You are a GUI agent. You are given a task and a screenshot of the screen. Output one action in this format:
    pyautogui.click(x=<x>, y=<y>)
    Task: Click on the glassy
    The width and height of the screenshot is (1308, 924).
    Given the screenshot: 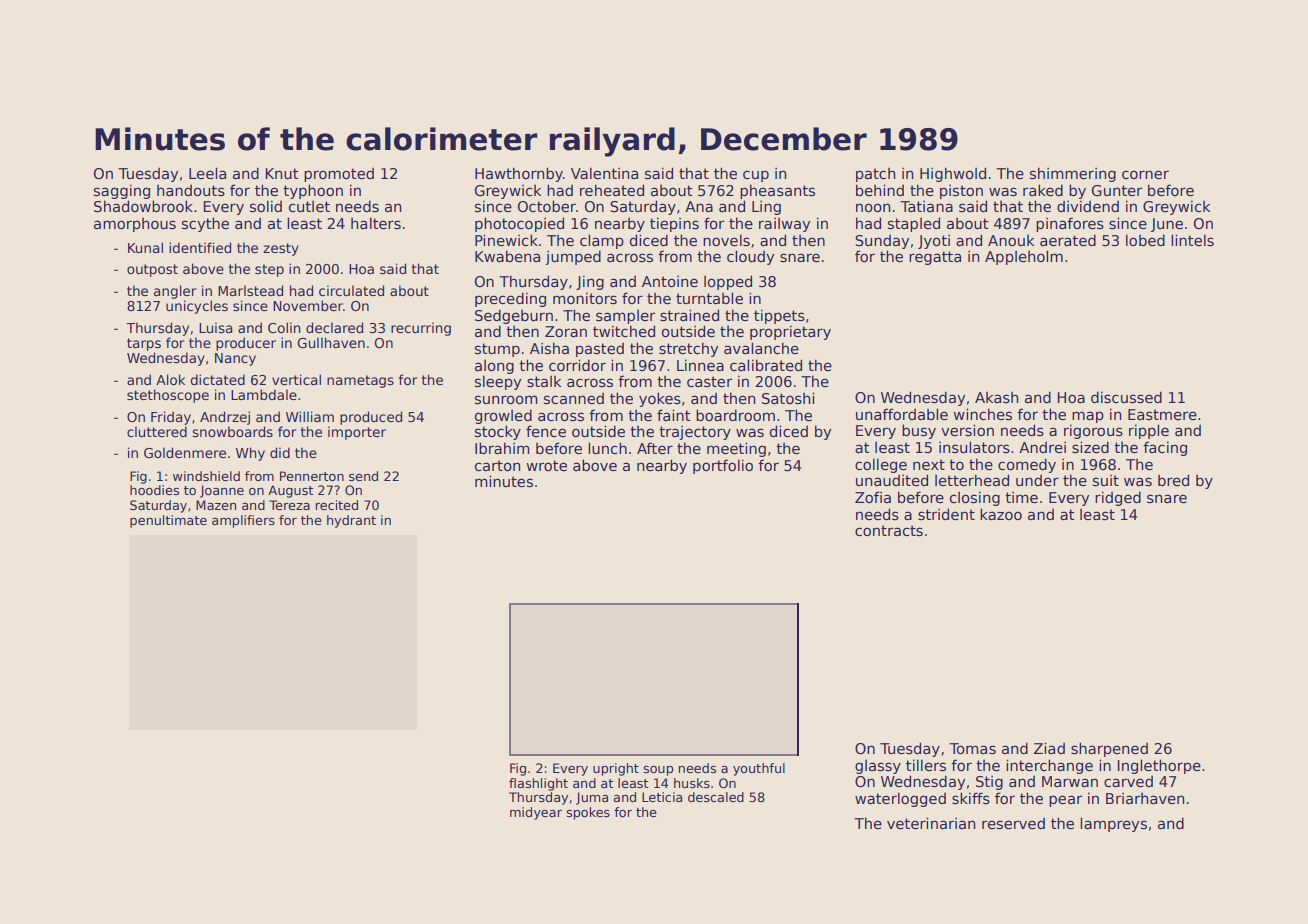 What is the action you would take?
    pyautogui.click(x=878, y=766)
